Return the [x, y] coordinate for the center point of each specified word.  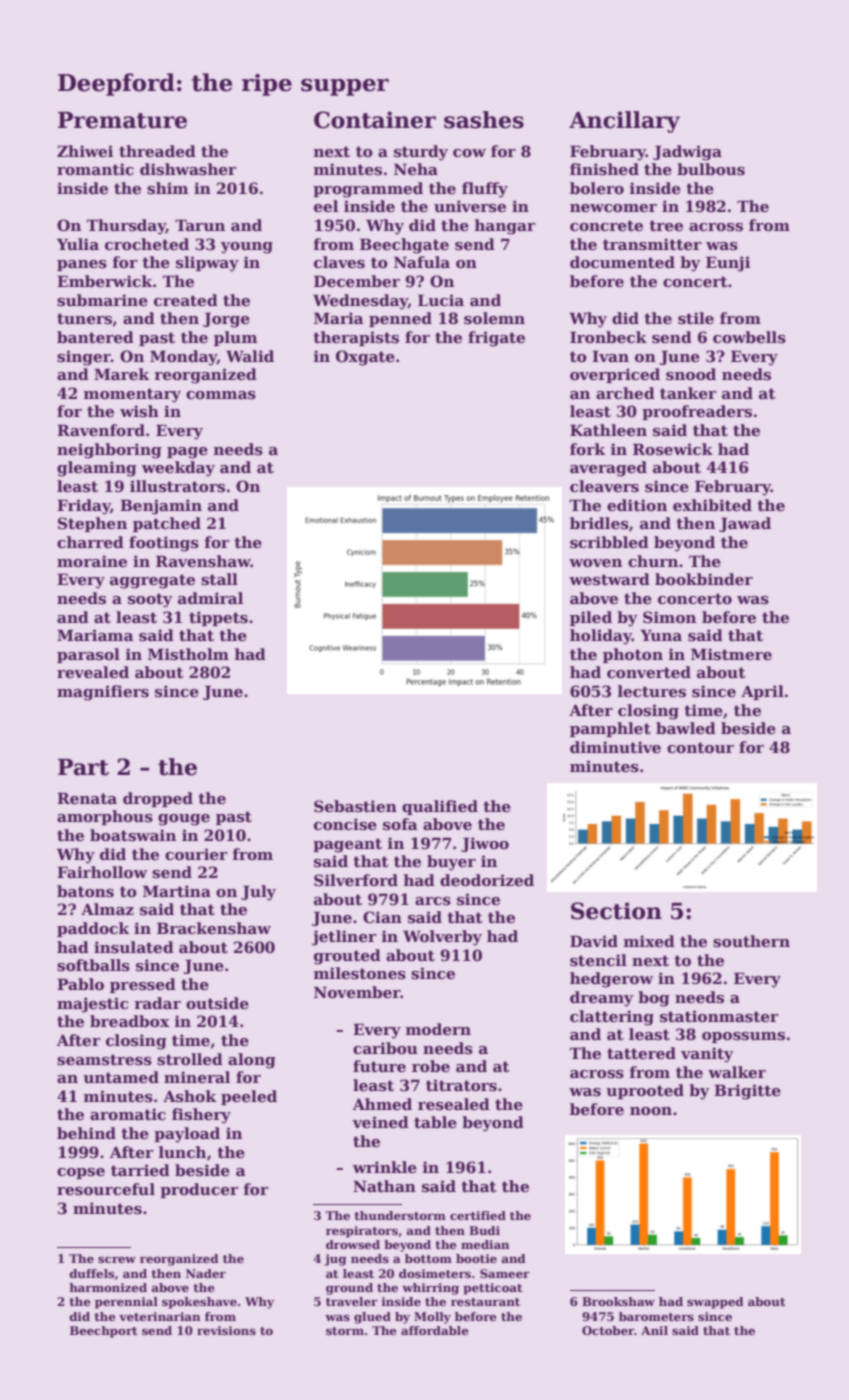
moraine [92, 561]
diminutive [615, 747]
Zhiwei [85, 151]
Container [375, 120]
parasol [88, 655]
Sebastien [355, 806]
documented [622, 262]
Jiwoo [485, 844]
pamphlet [610, 729]
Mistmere [731, 654]
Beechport [104, 1332]
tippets [218, 618]
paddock [93, 929]
